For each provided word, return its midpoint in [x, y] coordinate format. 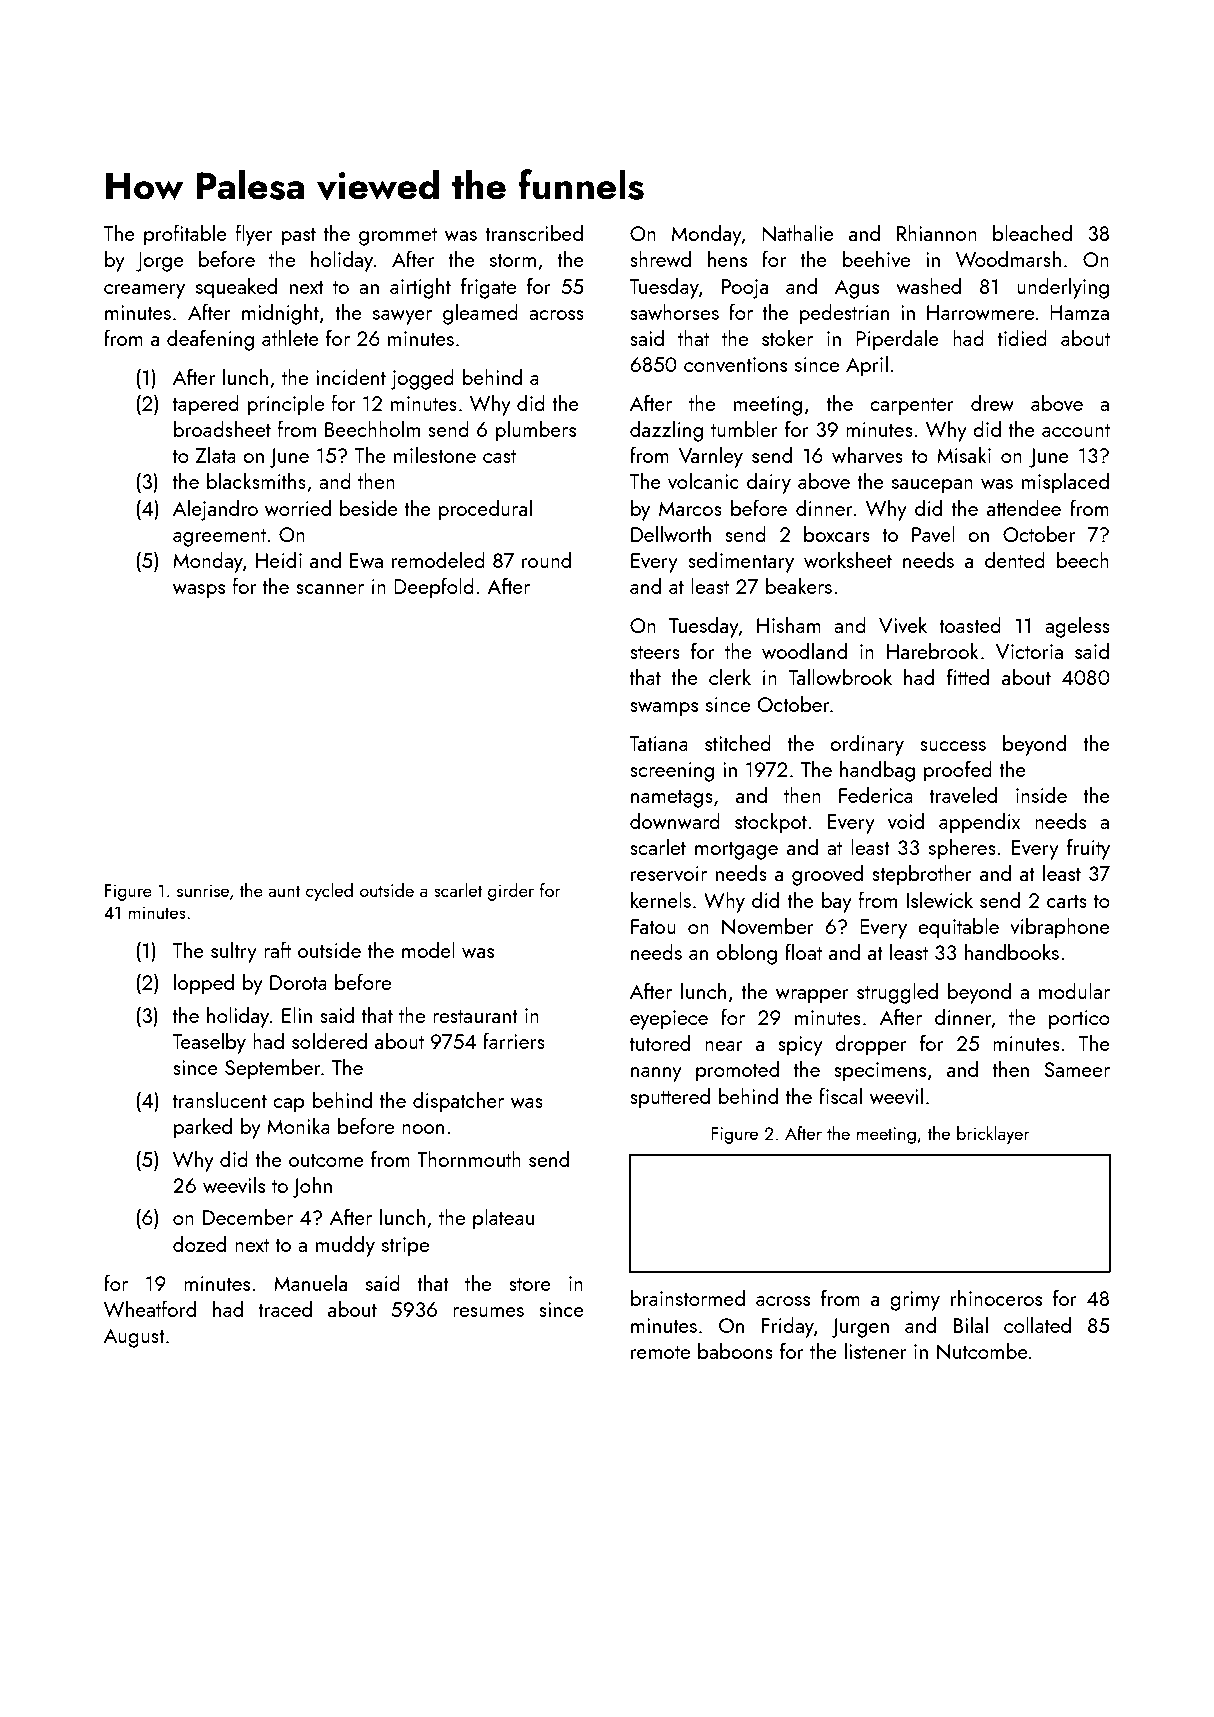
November [768, 926]
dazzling [666, 431]
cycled [329, 892]
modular [1074, 990]
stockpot [771, 823]
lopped [204, 984]
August [134, 1338]
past [298, 237]
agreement [219, 538]
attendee [1024, 507]
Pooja [745, 289]
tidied [1022, 337]
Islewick [940, 899]
